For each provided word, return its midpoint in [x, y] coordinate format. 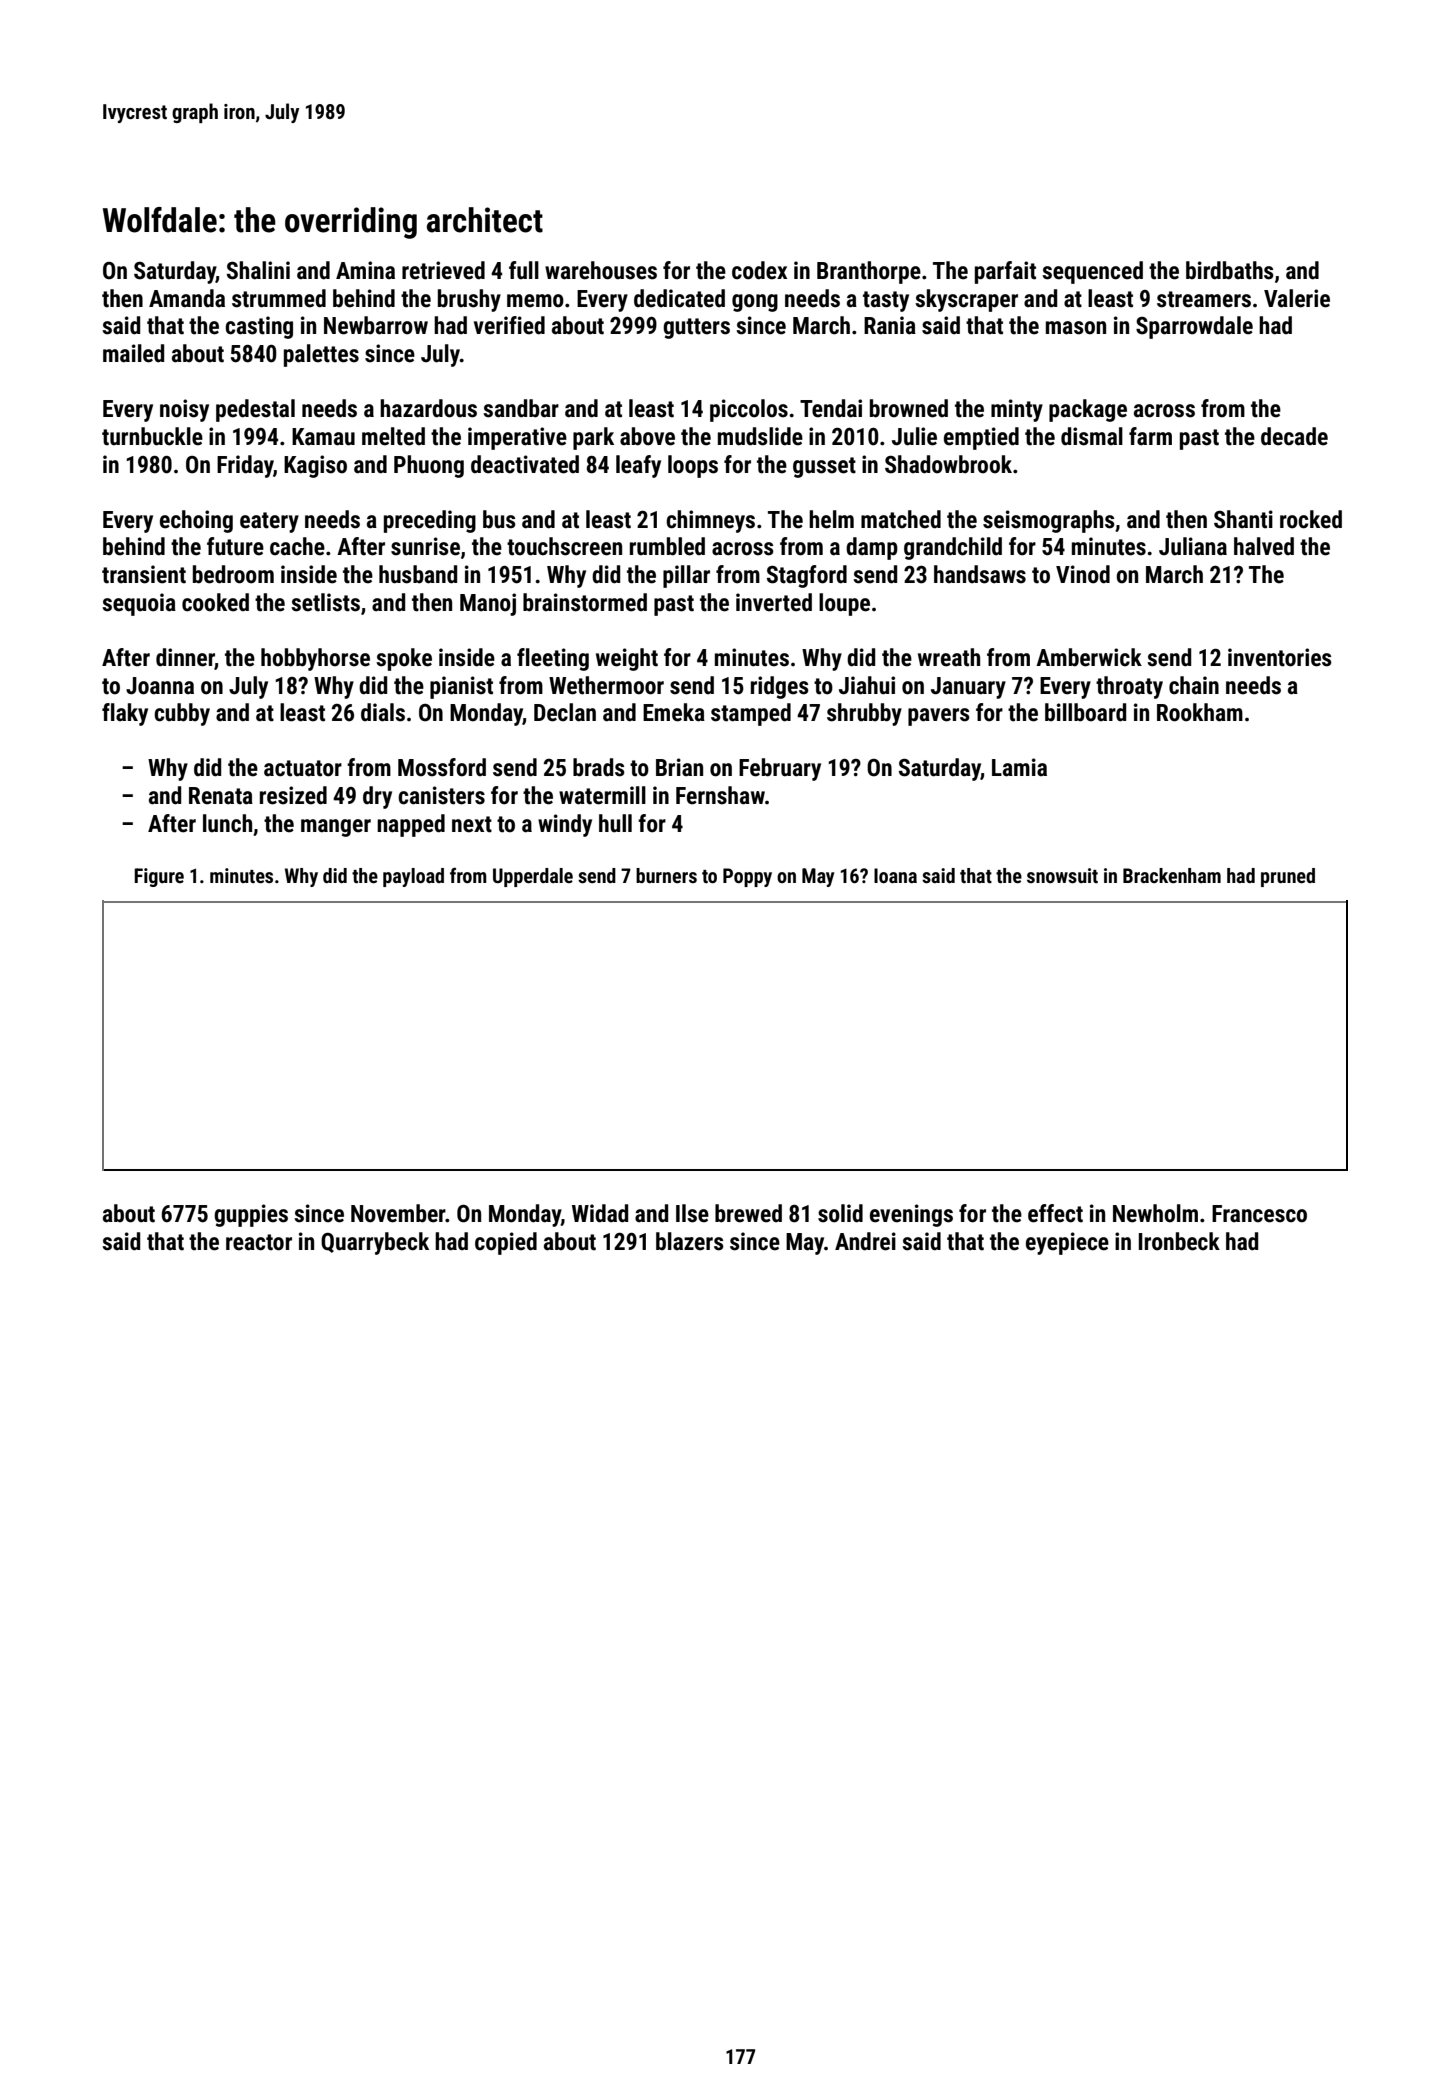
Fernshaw [720, 795]
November [398, 1213]
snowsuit [1062, 875]
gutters [696, 328]
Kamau [323, 437]
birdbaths [1230, 270]
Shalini [258, 270]
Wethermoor [606, 685]
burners [666, 875]
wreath [949, 657]
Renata [221, 796]
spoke [404, 659]
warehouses [601, 270]
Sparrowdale [1194, 327]
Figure [159, 877]
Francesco [1259, 1214]
